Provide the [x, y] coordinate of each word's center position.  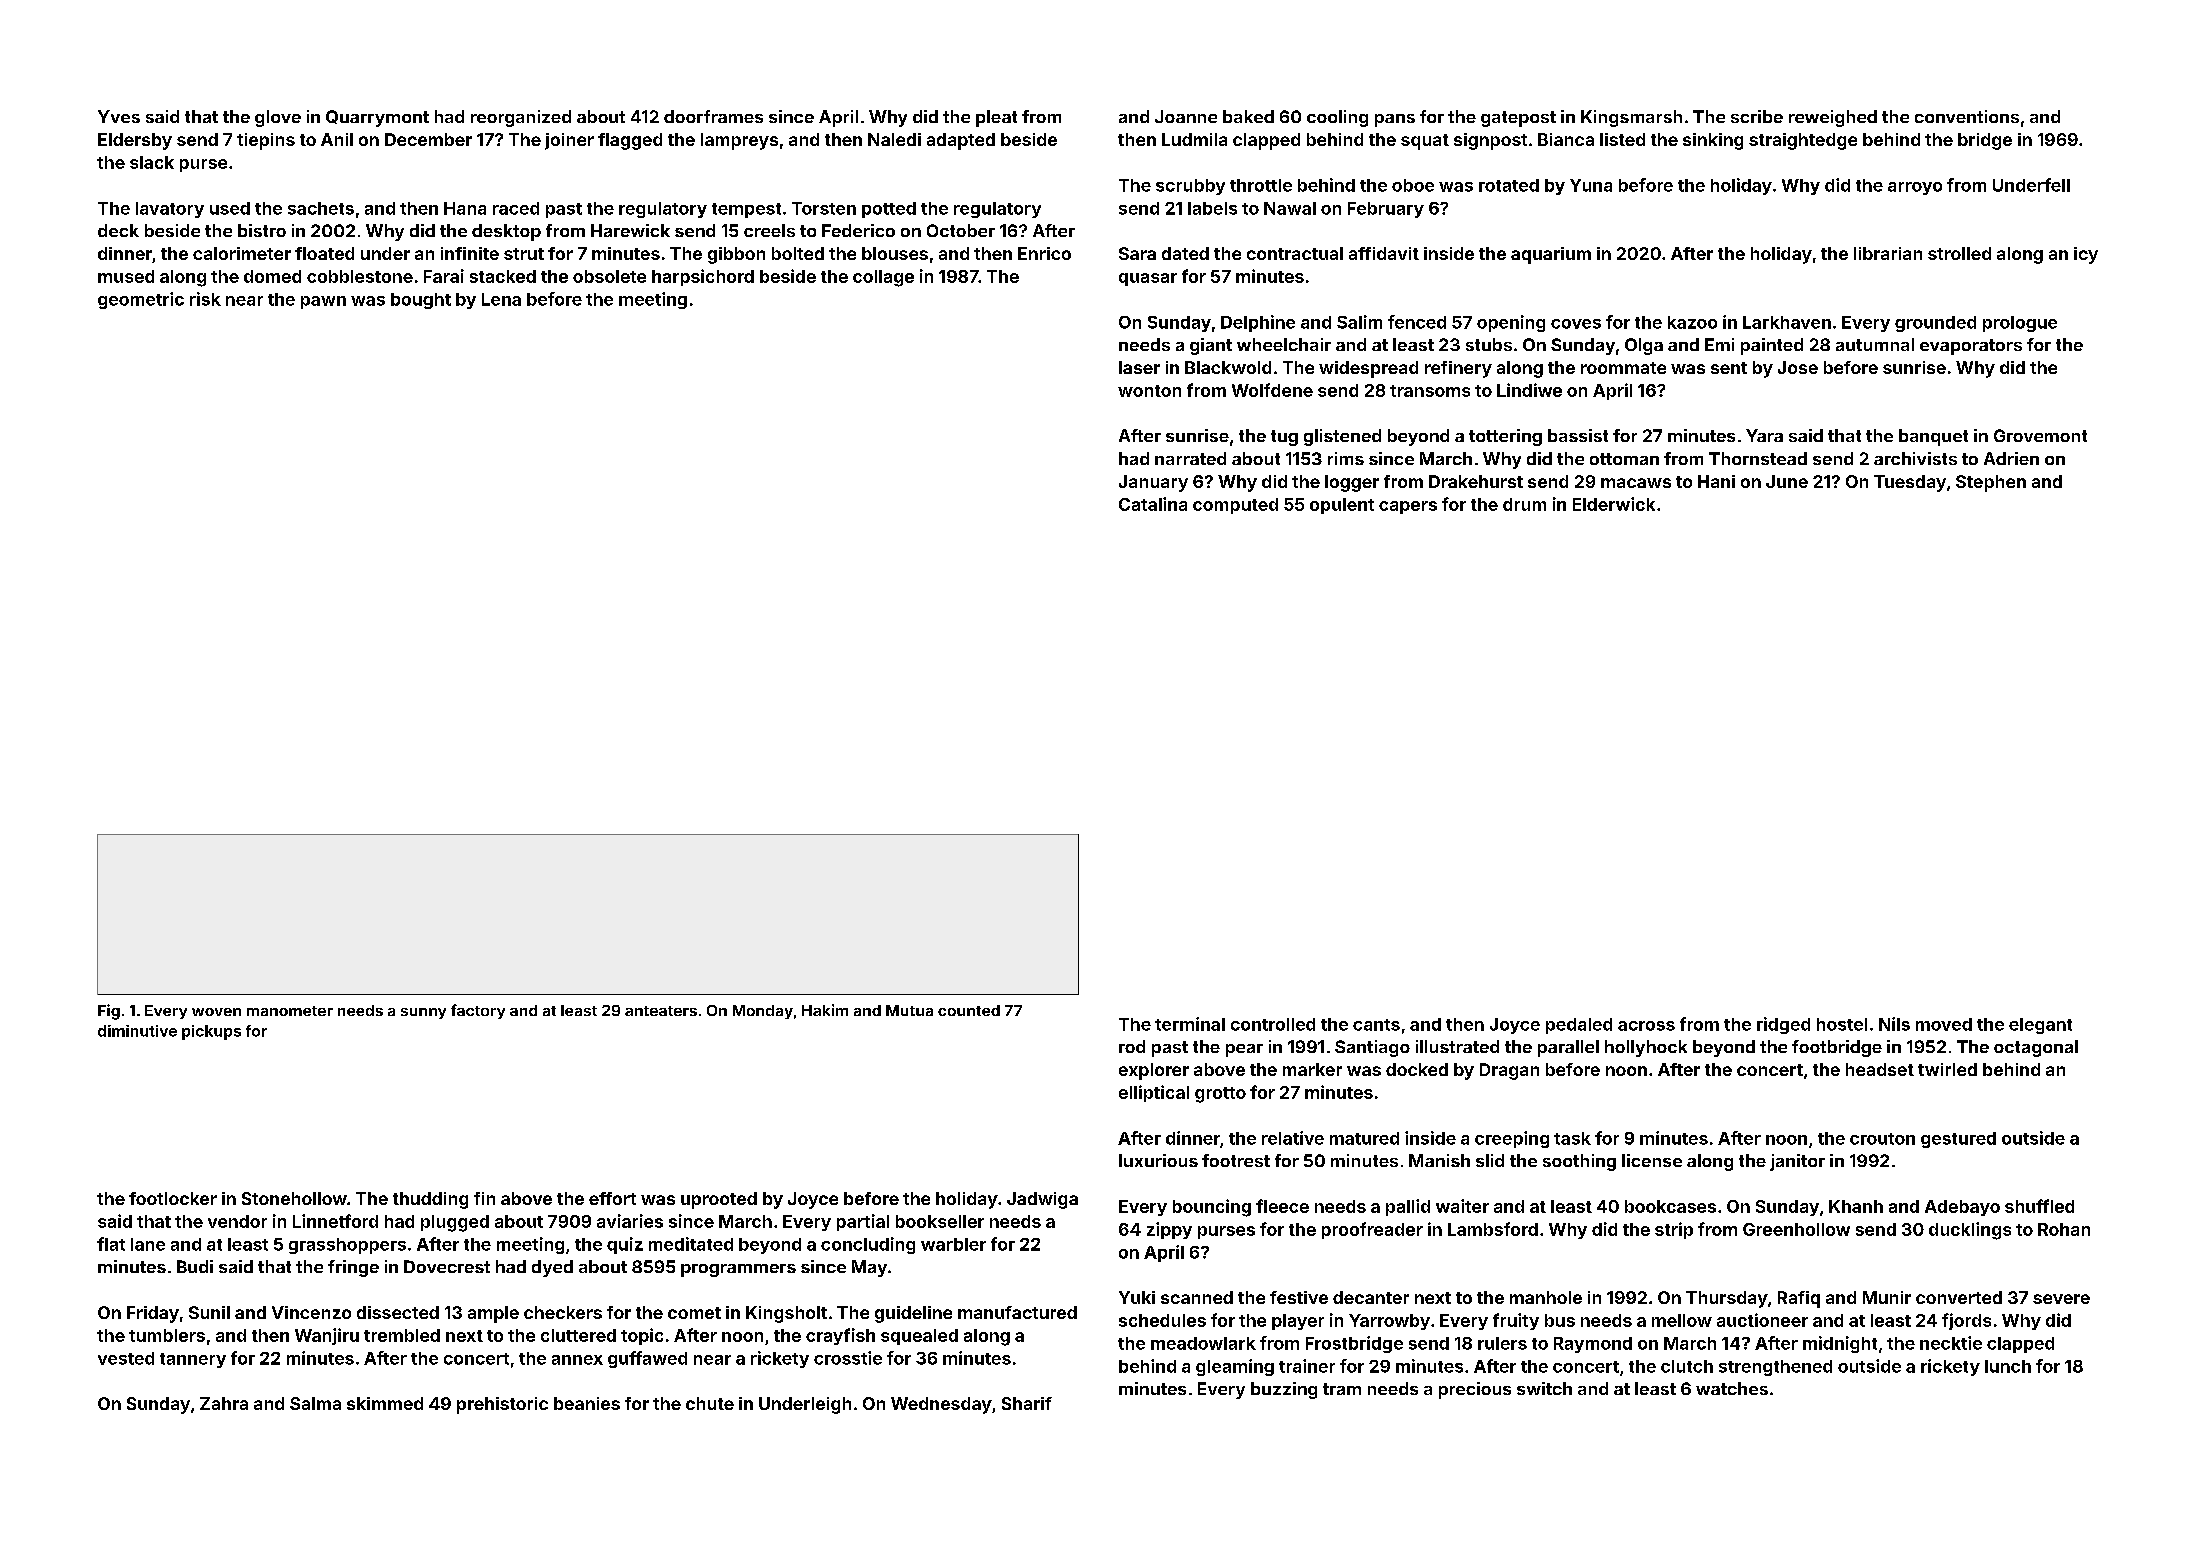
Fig [109, 1012]
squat [1425, 142]
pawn [323, 302]
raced [516, 208]
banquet [1933, 437]
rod [1132, 1046]
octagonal [2036, 1048]
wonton [1149, 391]
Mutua [909, 1010]
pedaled [1579, 1026]
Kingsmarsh [1631, 118]
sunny [423, 1013]
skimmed [385, 1403]
